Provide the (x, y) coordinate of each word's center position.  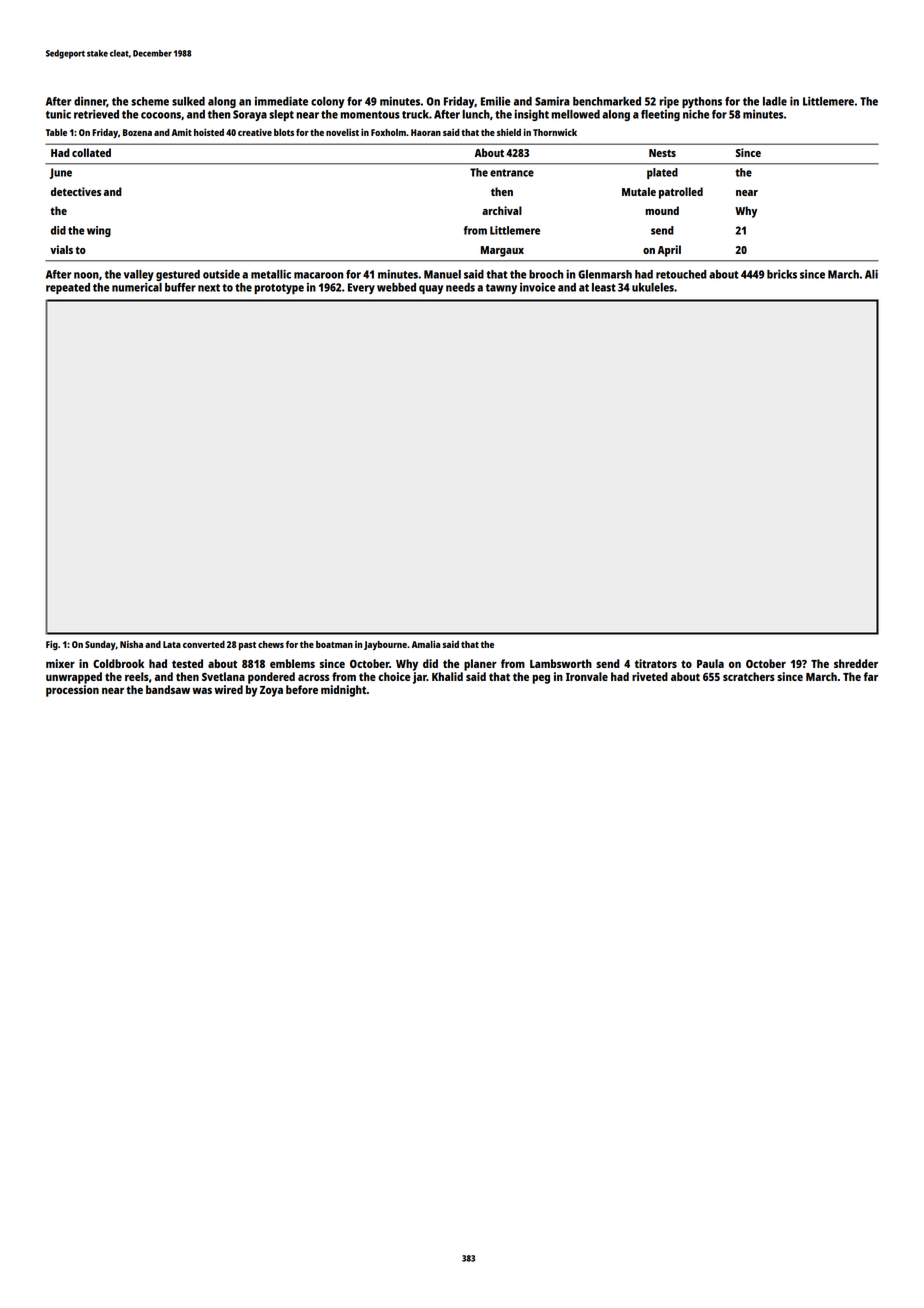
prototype (279, 289)
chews (271, 644)
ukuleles (653, 287)
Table (56, 132)
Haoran (426, 132)
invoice (537, 287)
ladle (775, 101)
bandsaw (168, 689)
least (604, 287)
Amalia (426, 644)
